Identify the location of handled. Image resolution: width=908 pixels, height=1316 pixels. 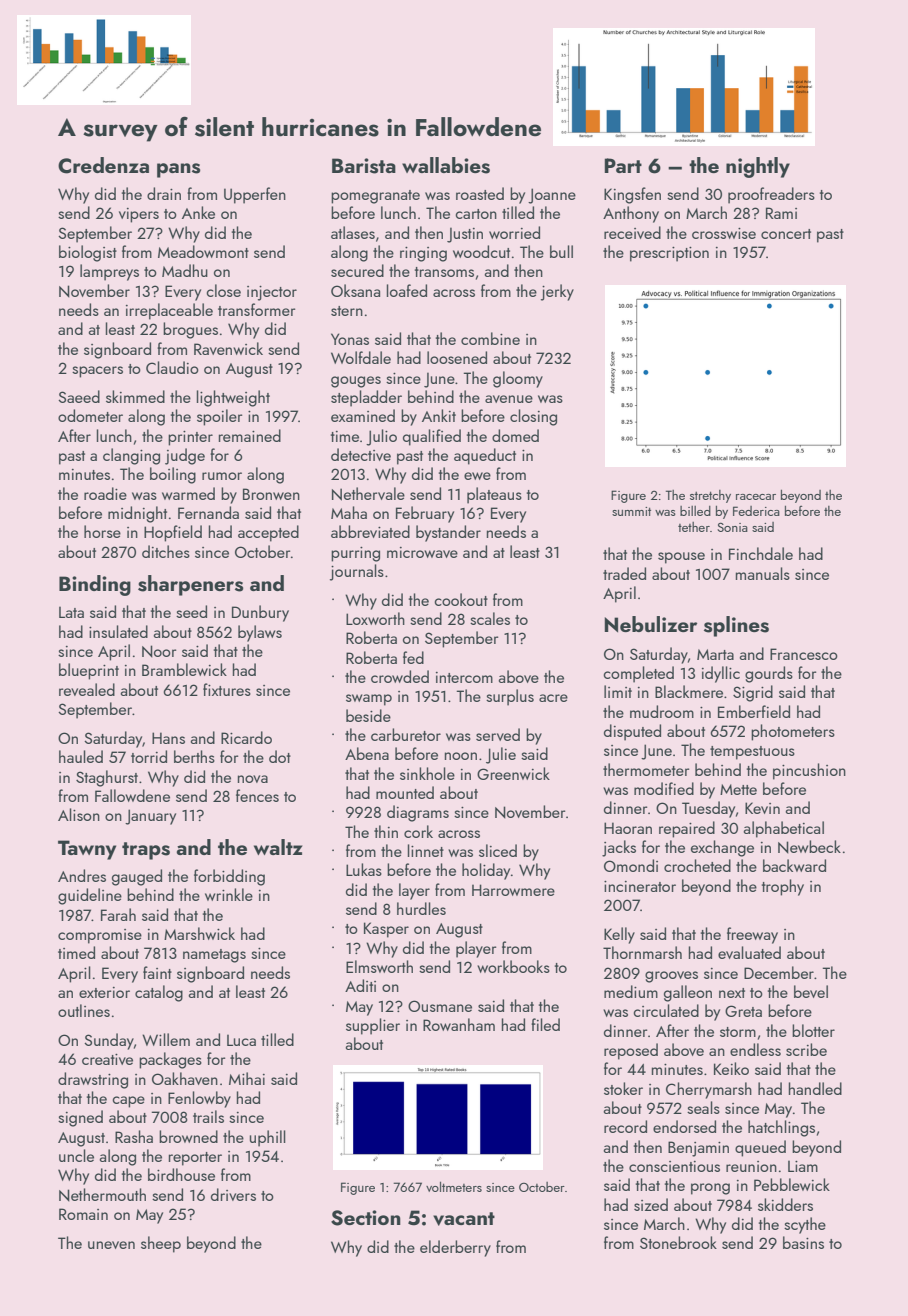
(815, 1088).
